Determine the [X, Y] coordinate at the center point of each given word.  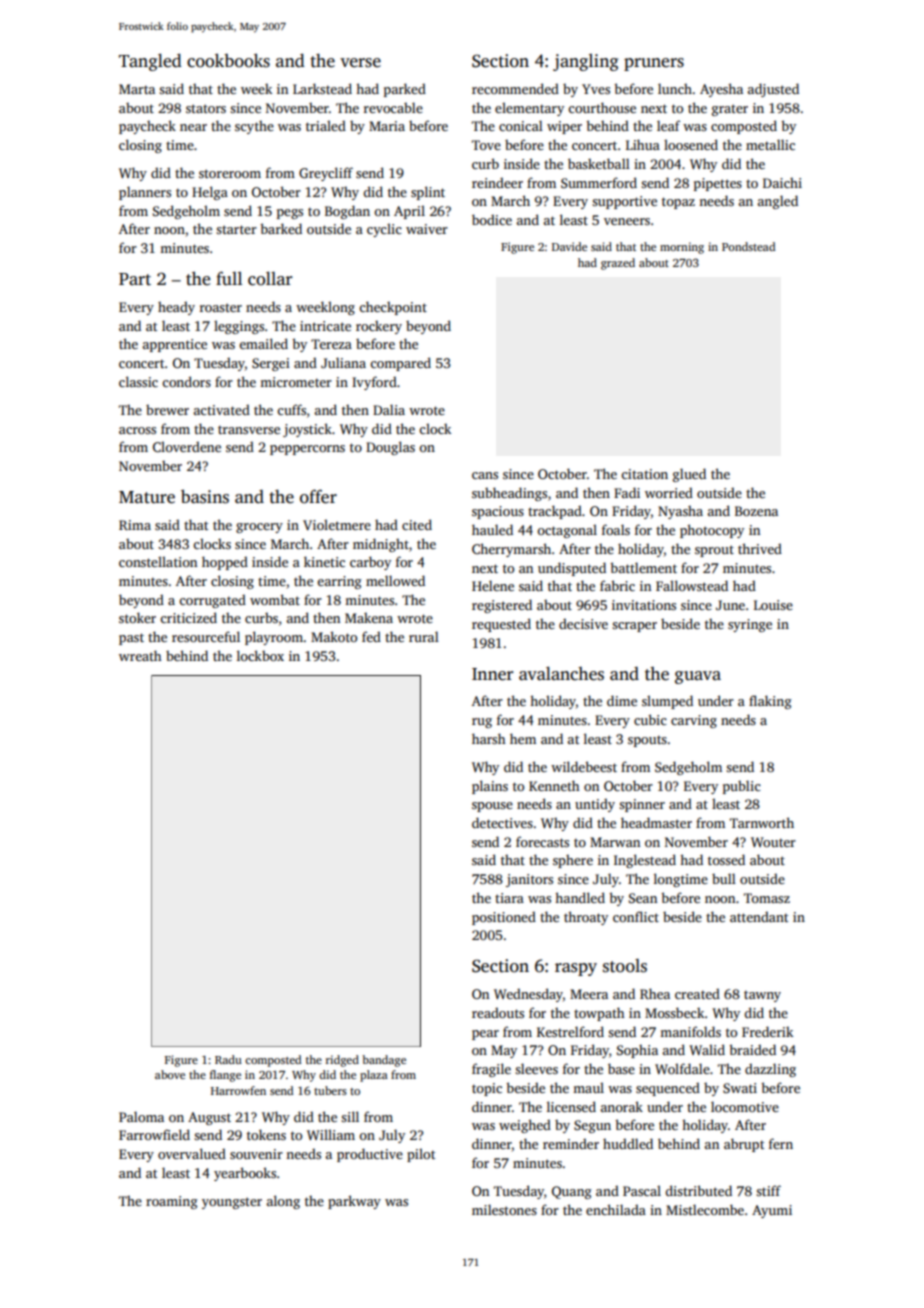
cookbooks [228, 61]
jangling [585, 62]
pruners [654, 64]
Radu [228, 1059]
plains [490, 787]
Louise [773, 605]
